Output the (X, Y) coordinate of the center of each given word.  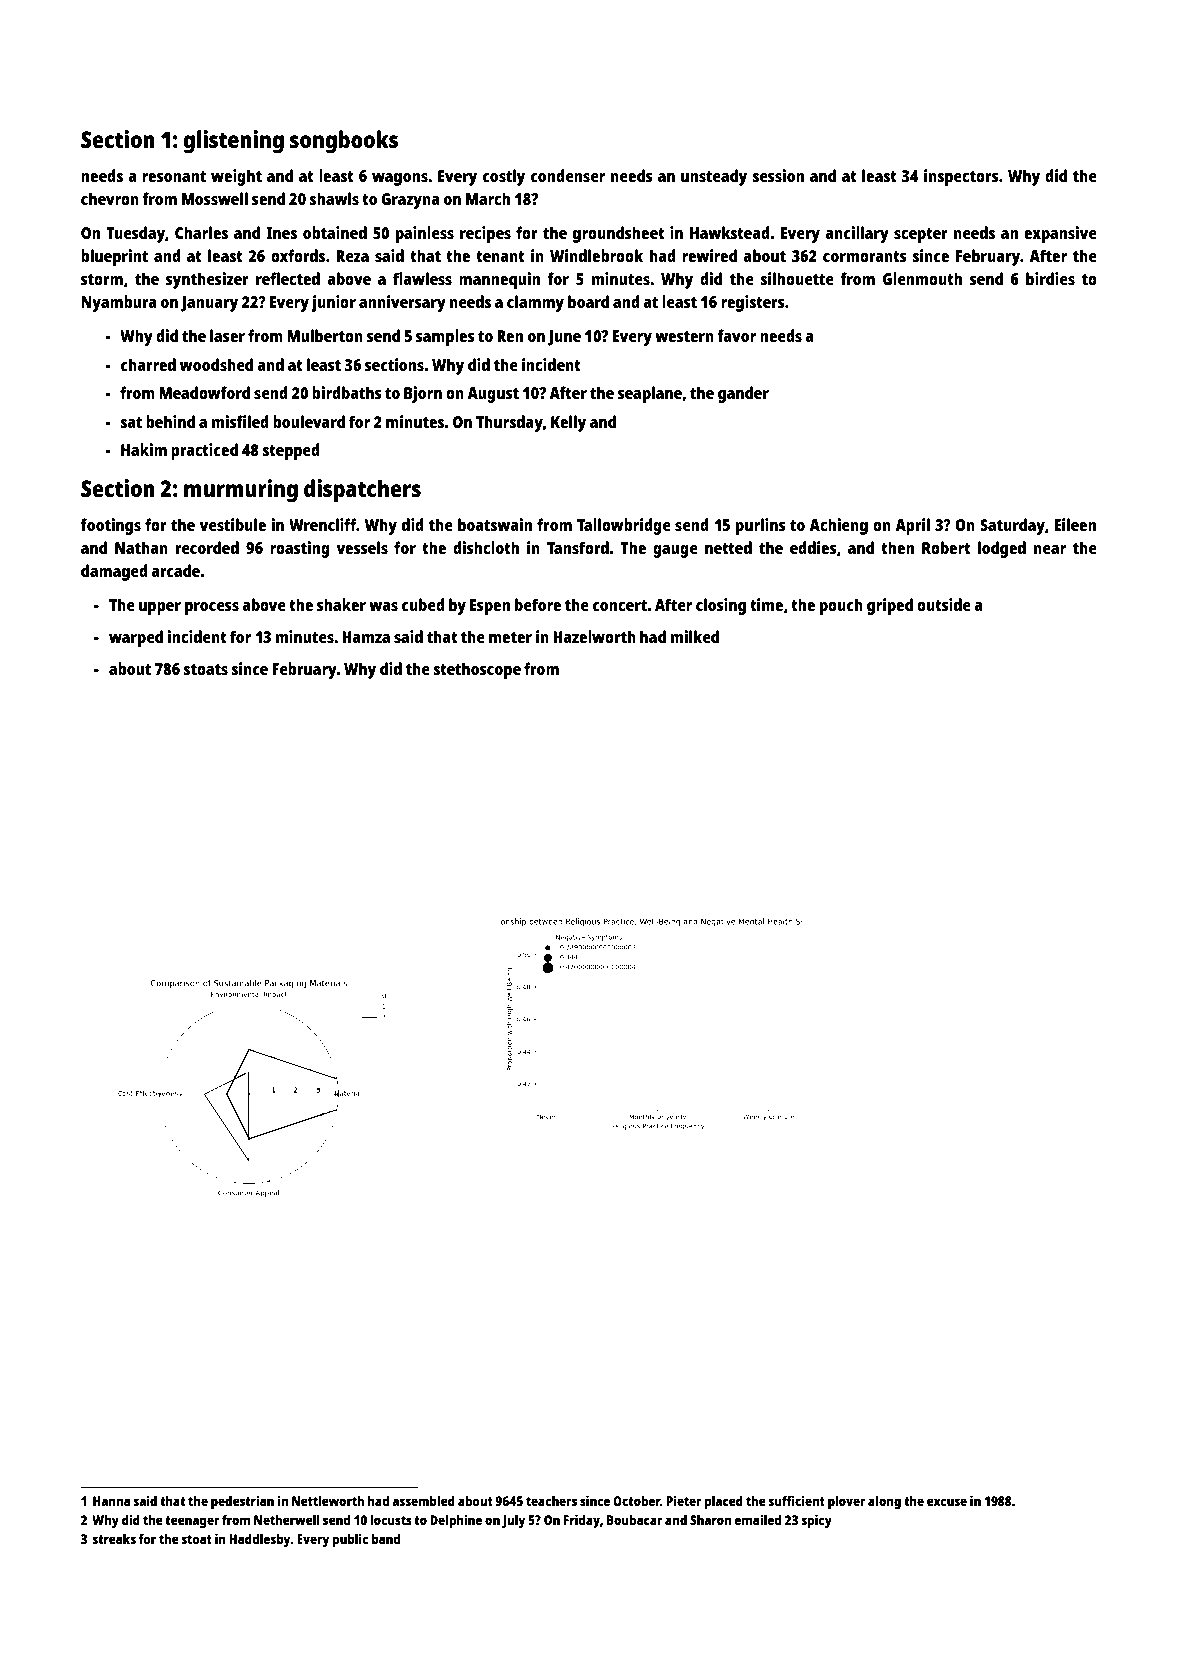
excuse (947, 1502)
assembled (423, 1500)
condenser (568, 175)
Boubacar (635, 1519)
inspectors (961, 177)
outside (944, 604)
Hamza (366, 637)
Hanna (111, 1501)
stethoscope (477, 670)
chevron (110, 198)
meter (510, 637)
